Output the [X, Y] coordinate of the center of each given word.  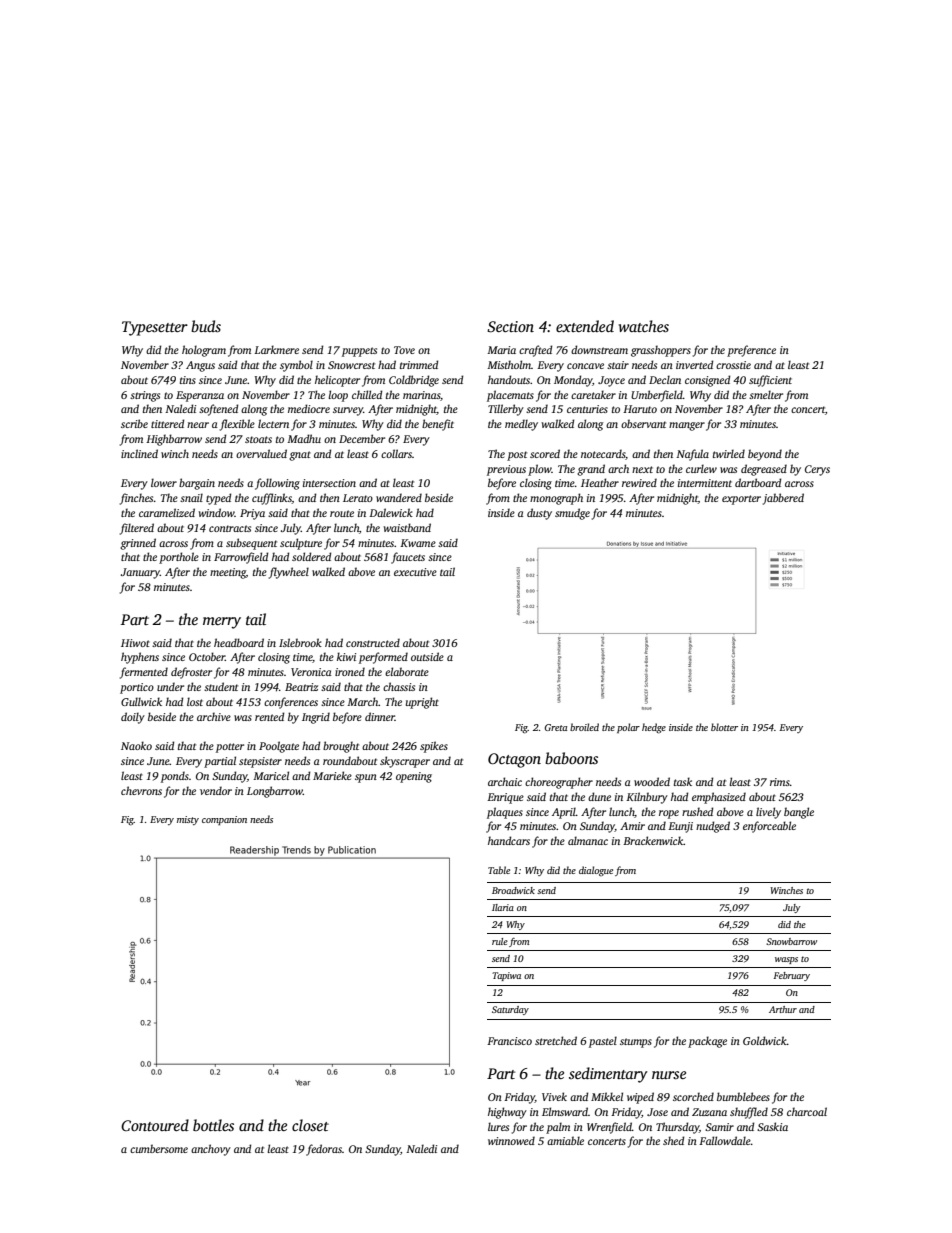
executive [415, 572]
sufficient [770, 381]
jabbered [783, 499]
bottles [213, 1125]
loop [338, 396]
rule [500, 941]
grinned [138, 544]
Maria [501, 350]
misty [188, 820]
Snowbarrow [791, 941]
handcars [509, 840]
